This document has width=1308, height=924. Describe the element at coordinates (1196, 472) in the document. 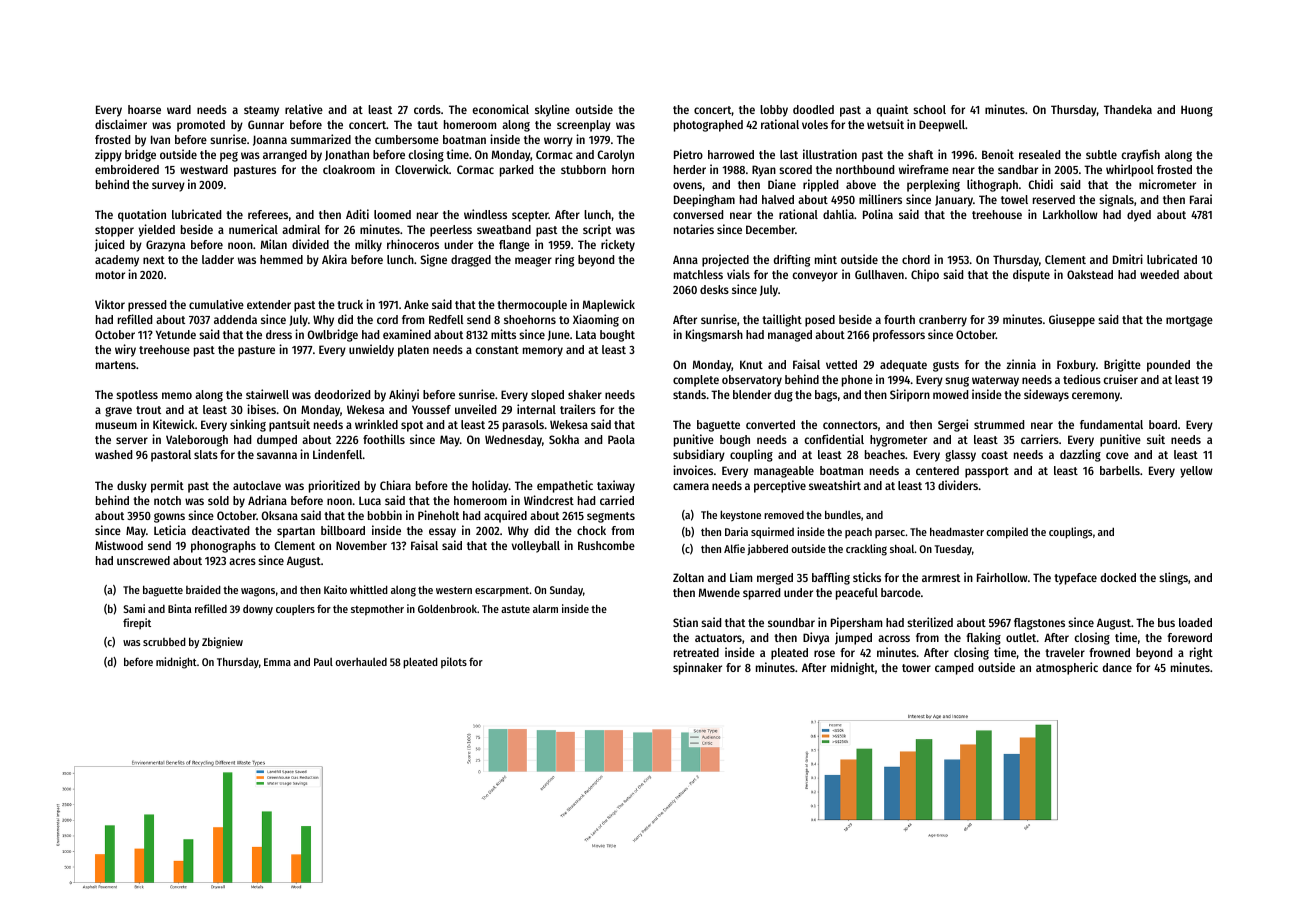

I see `yellow` at that location.
